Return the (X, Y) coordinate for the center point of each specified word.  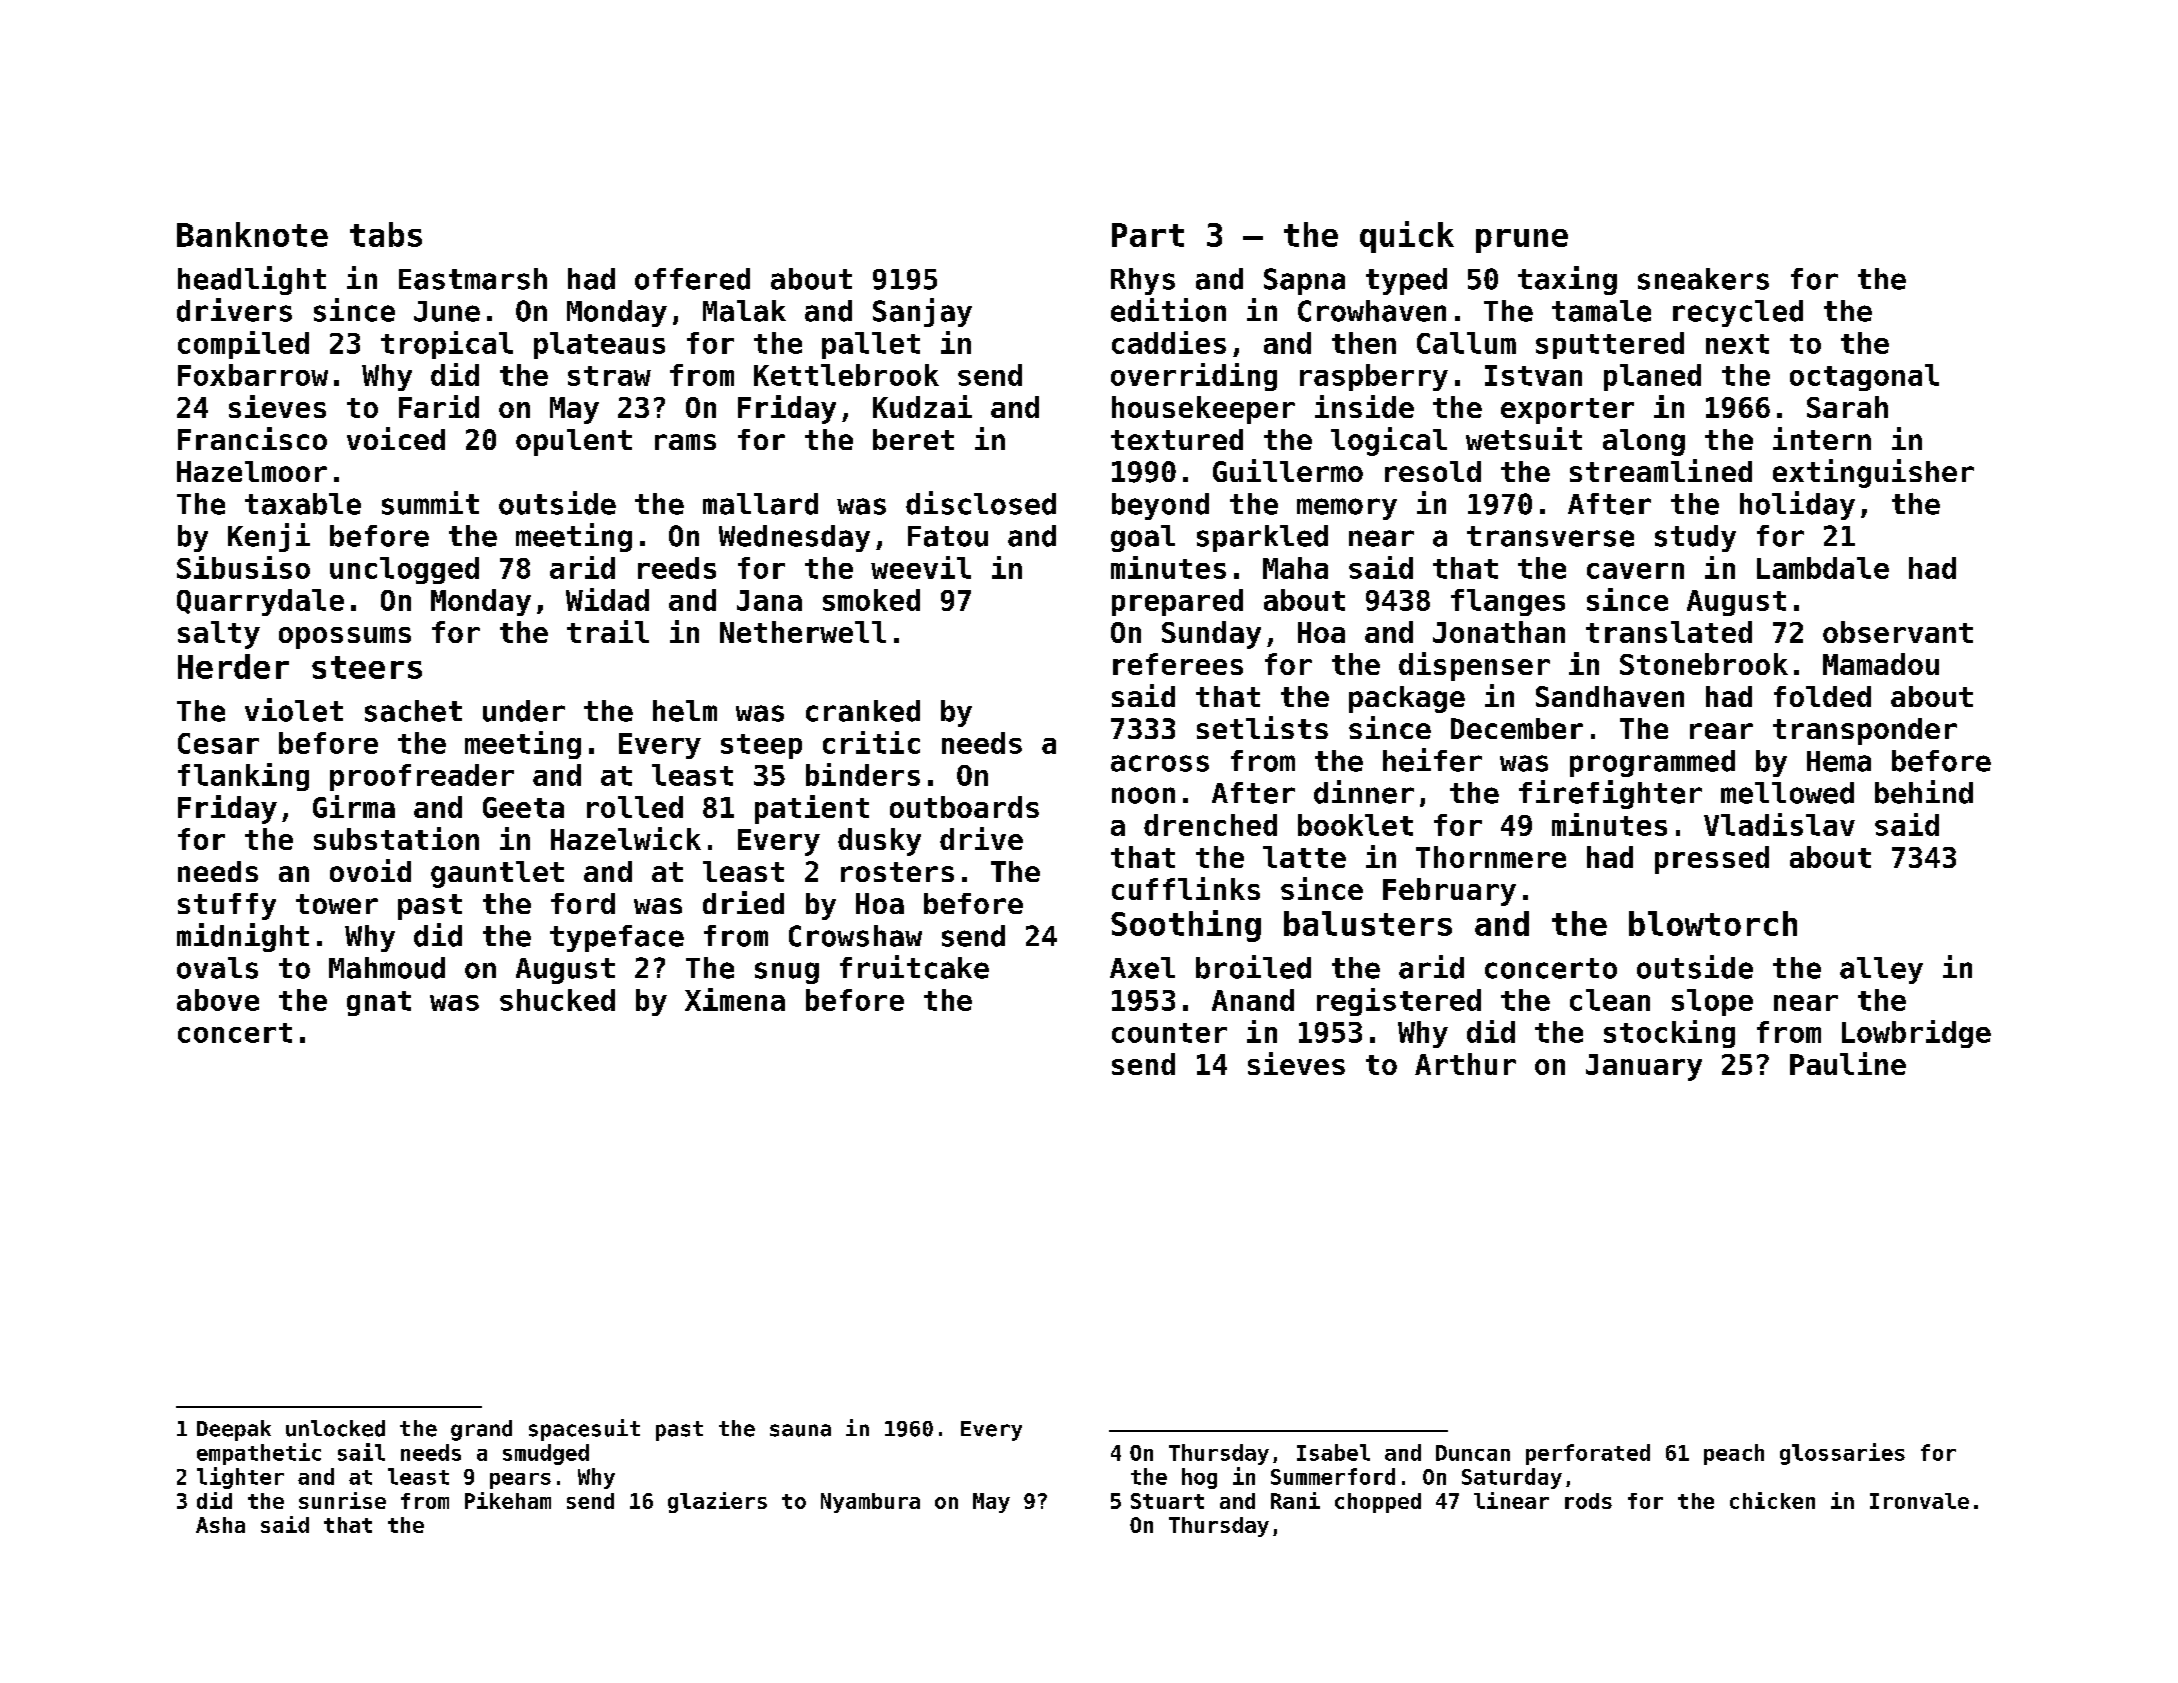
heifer (1432, 760)
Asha (220, 1525)
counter (1169, 1033)
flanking (243, 777)
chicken (1772, 1500)
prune (1522, 241)
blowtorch (1713, 923)
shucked (557, 1000)
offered (692, 279)
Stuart (1167, 1501)
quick (1407, 237)
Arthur (1465, 1064)
